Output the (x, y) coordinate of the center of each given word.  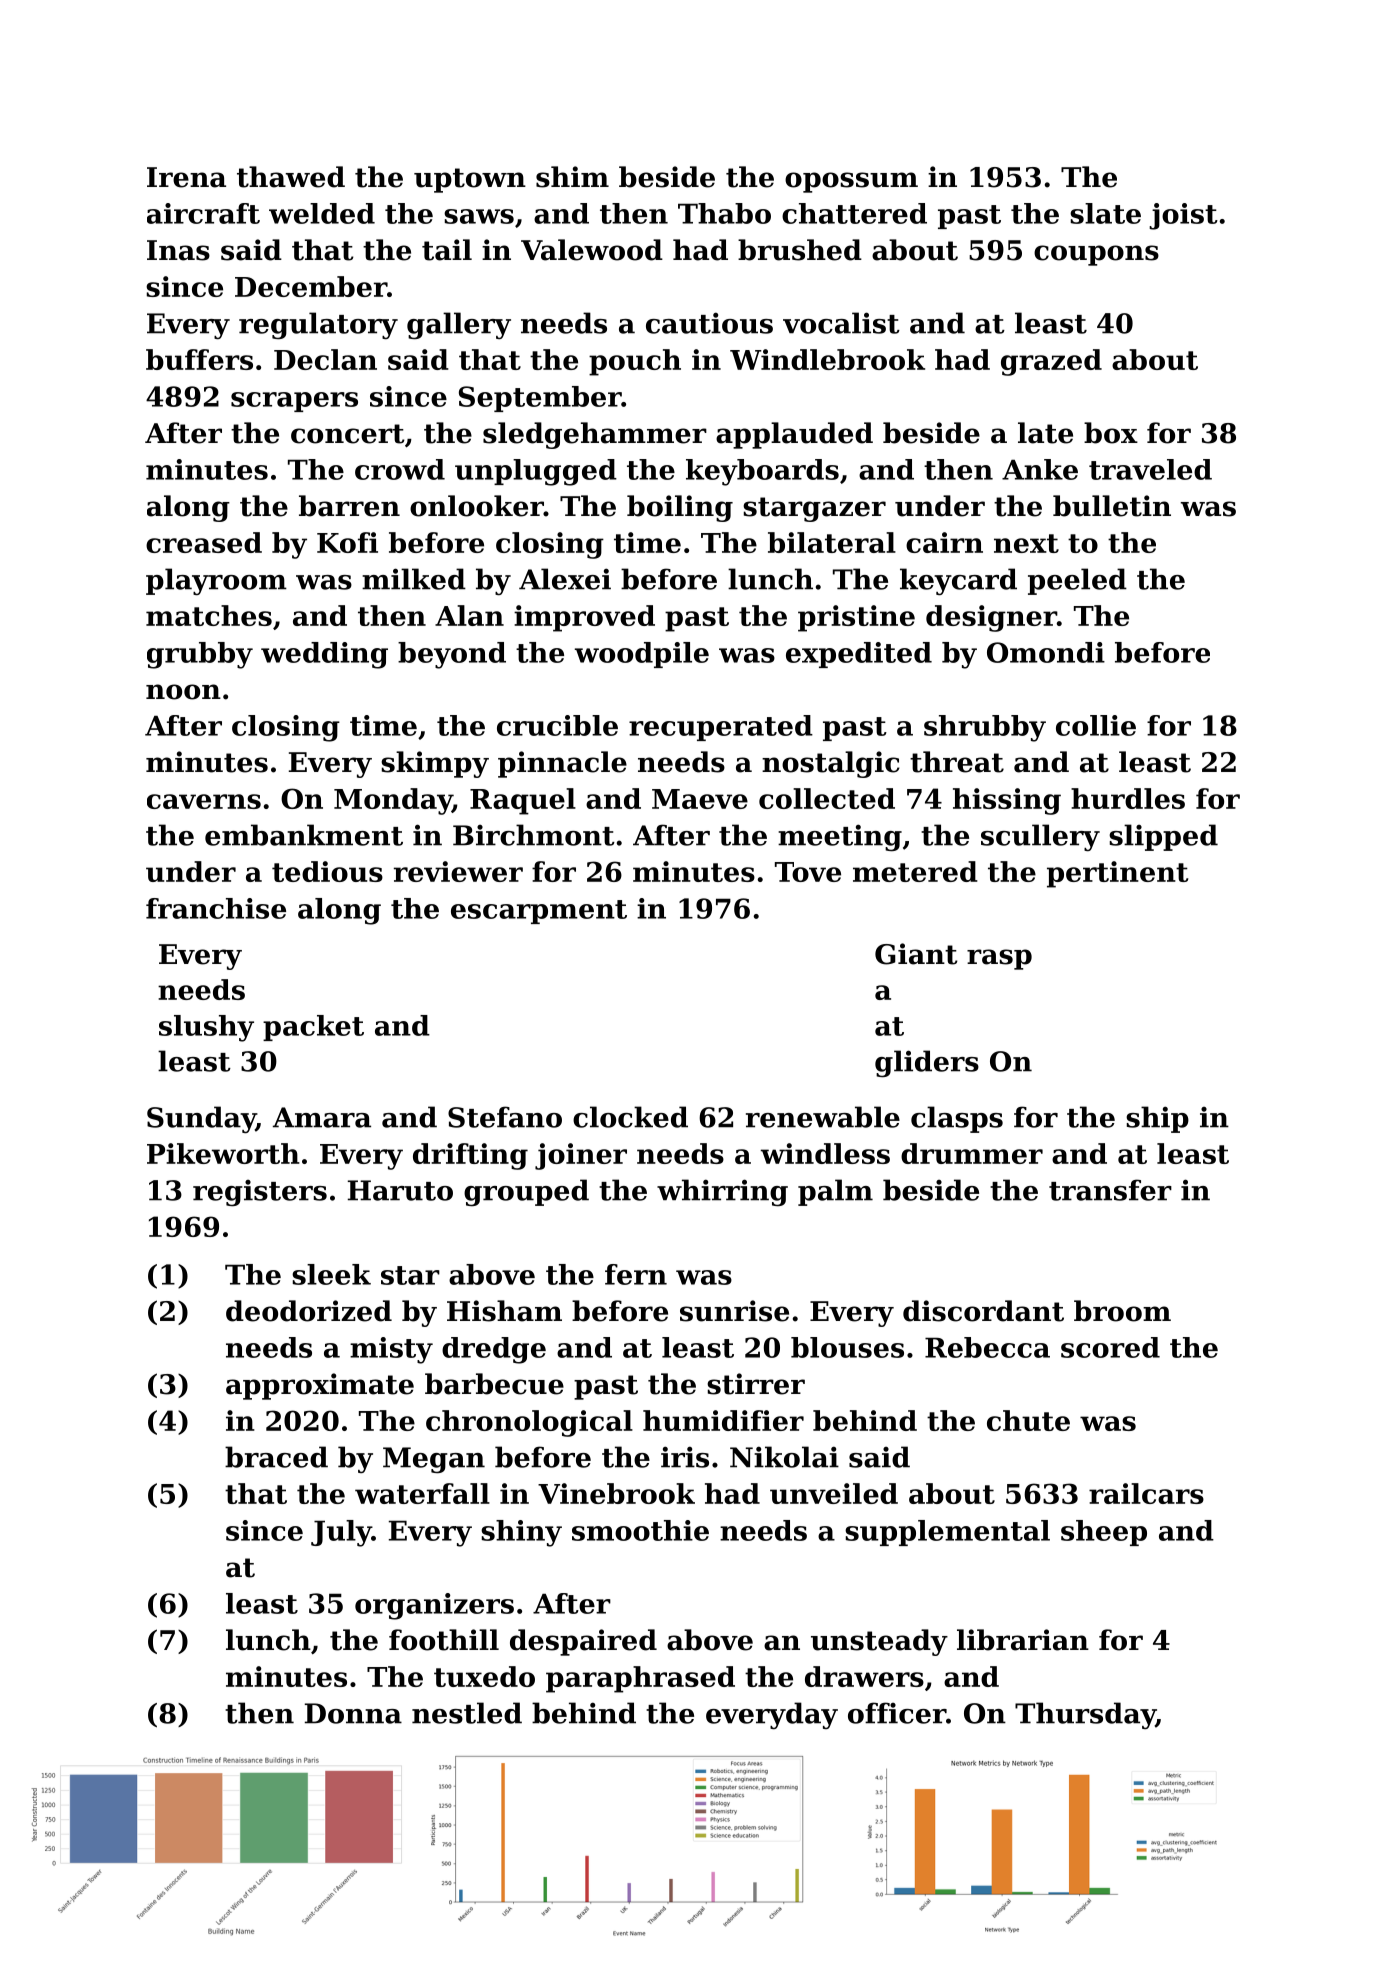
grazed (1051, 362)
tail (447, 250)
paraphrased (640, 1679)
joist (1183, 216)
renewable (823, 1117)
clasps (957, 1119)
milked (414, 579)
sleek (331, 1274)
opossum (851, 182)
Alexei (565, 579)
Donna (353, 1713)
